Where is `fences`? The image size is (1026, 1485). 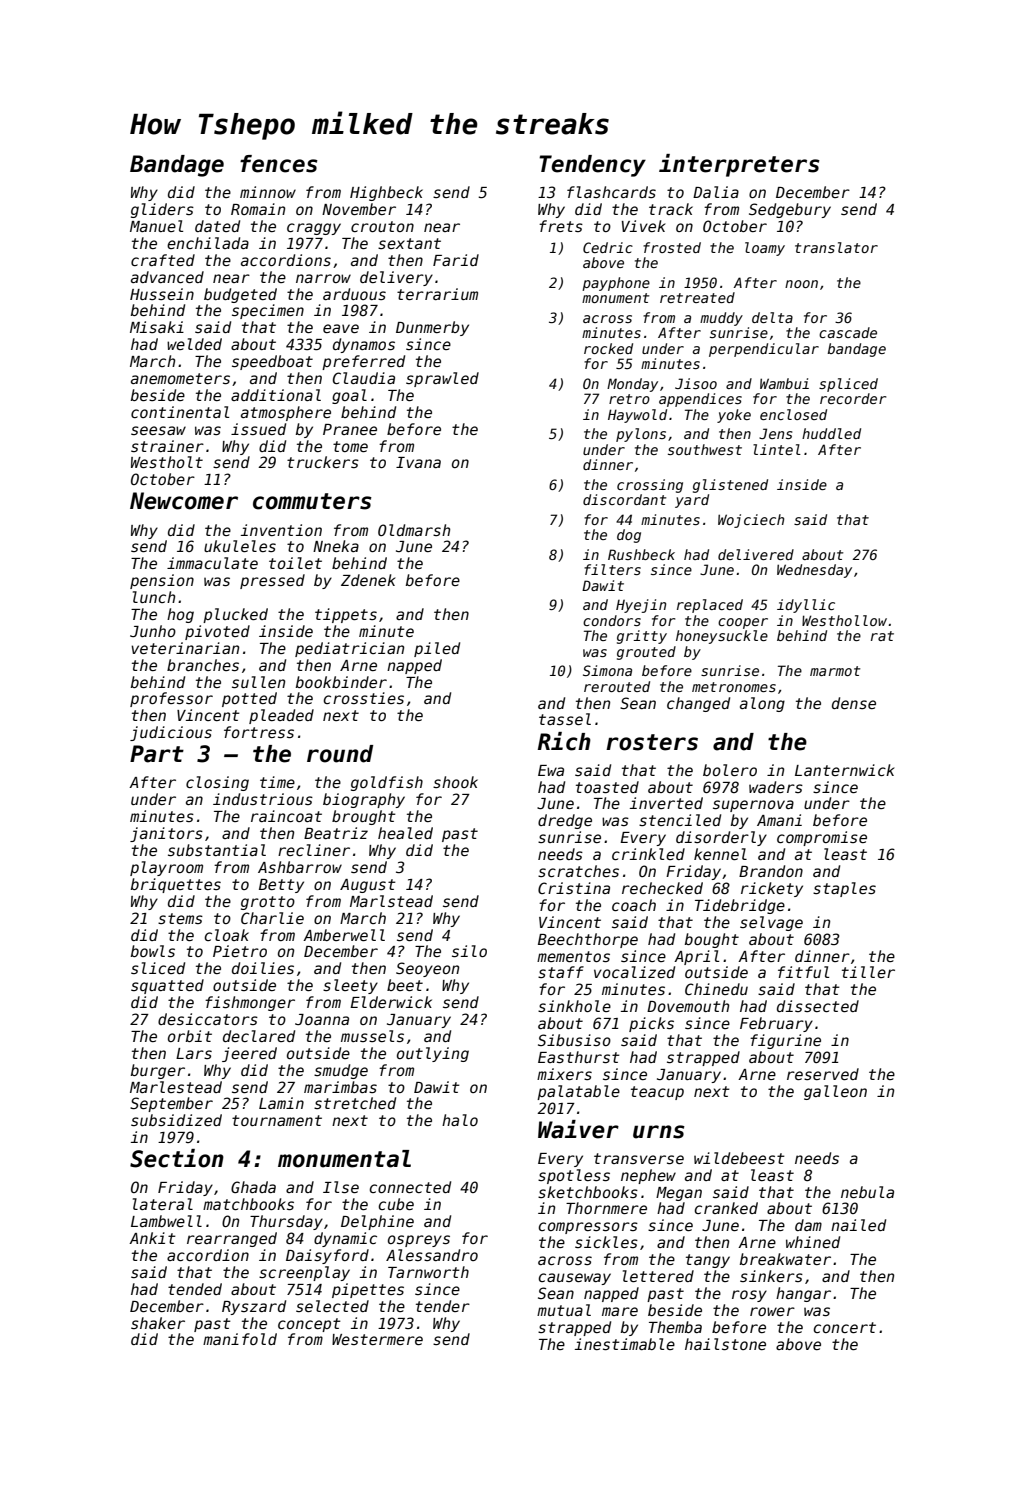
fences is located at coordinates (279, 164).
